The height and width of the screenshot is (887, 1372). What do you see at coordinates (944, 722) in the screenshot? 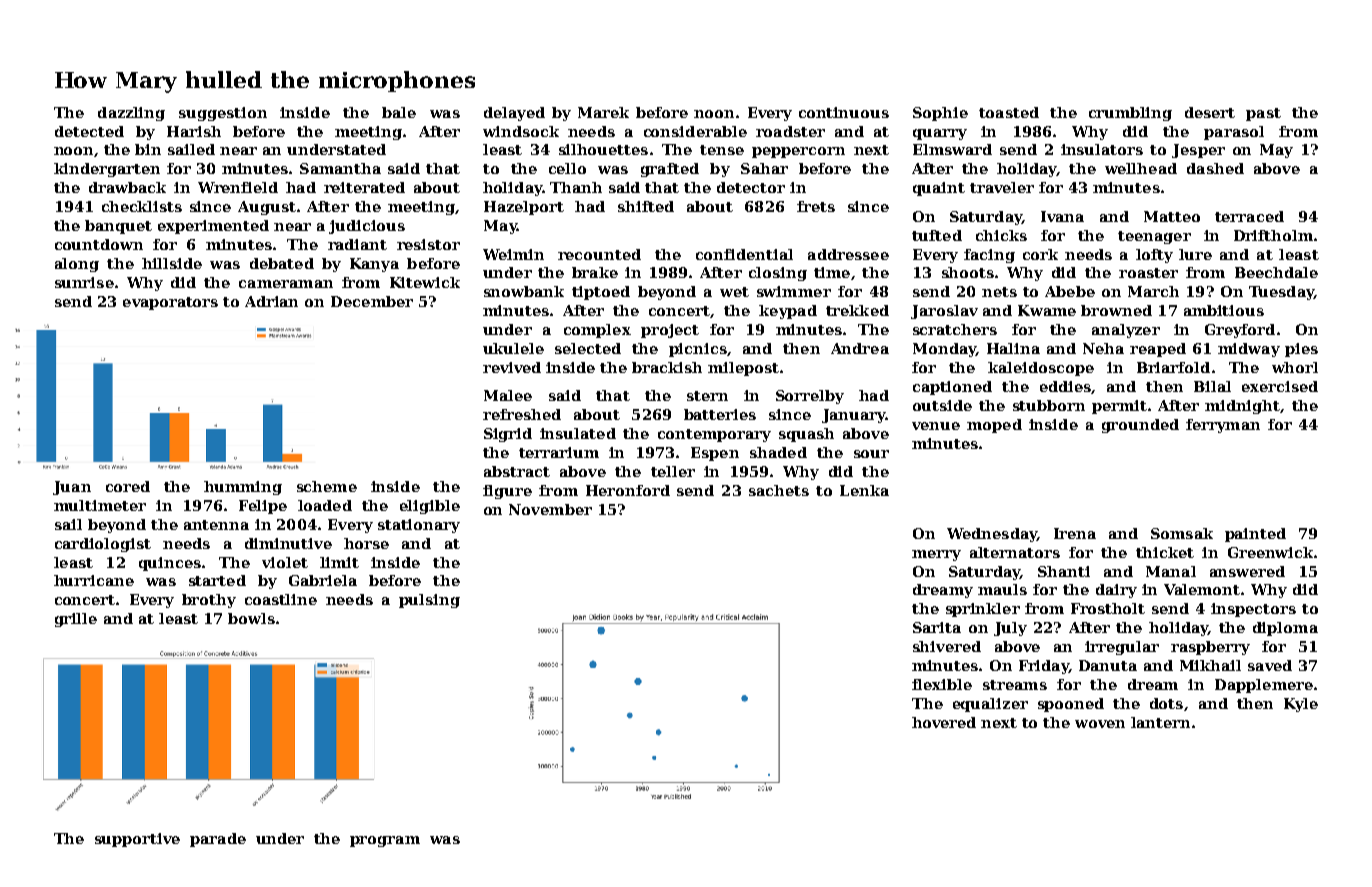
I see `hovered` at bounding box center [944, 722].
